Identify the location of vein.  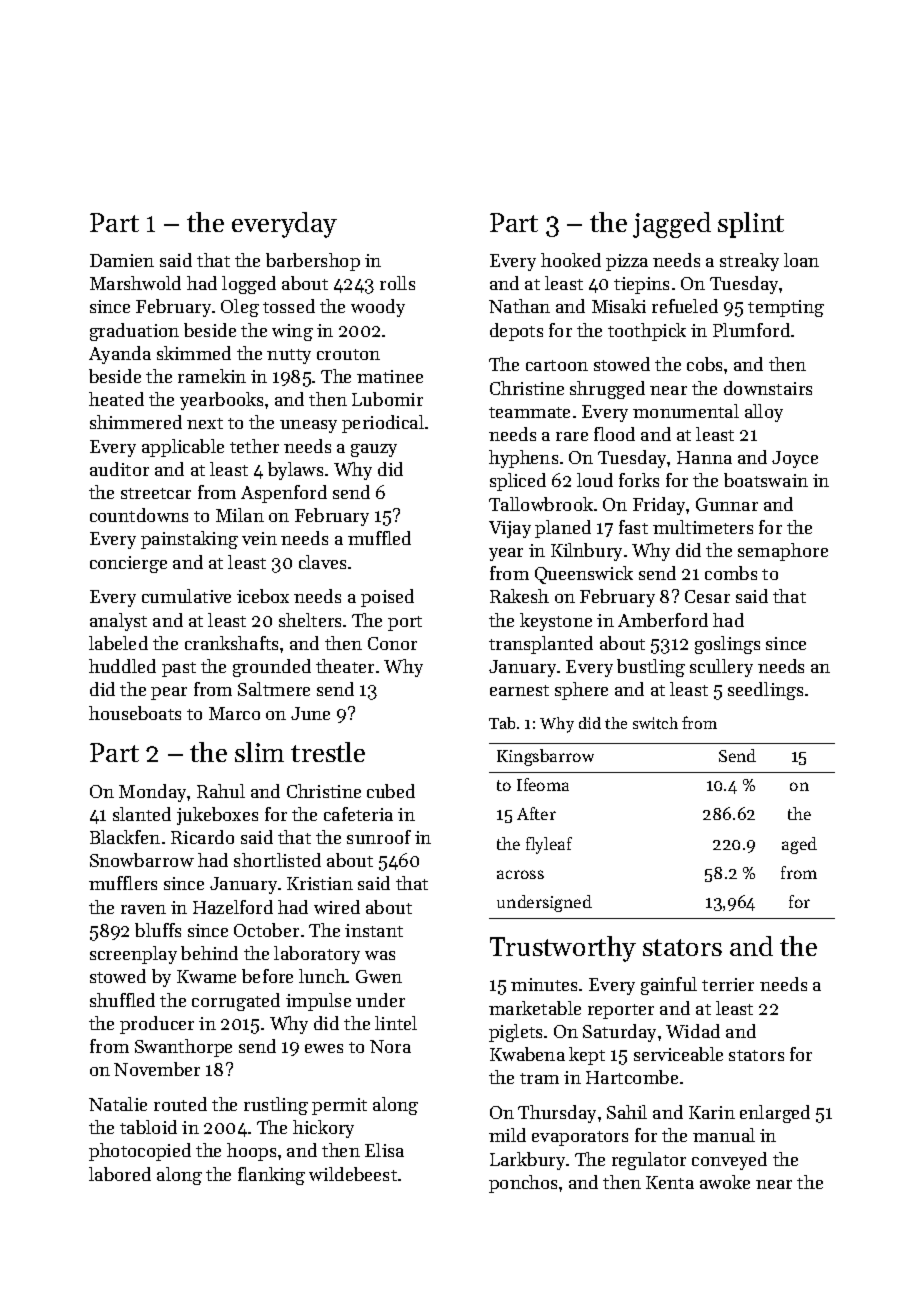
(259, 538).
